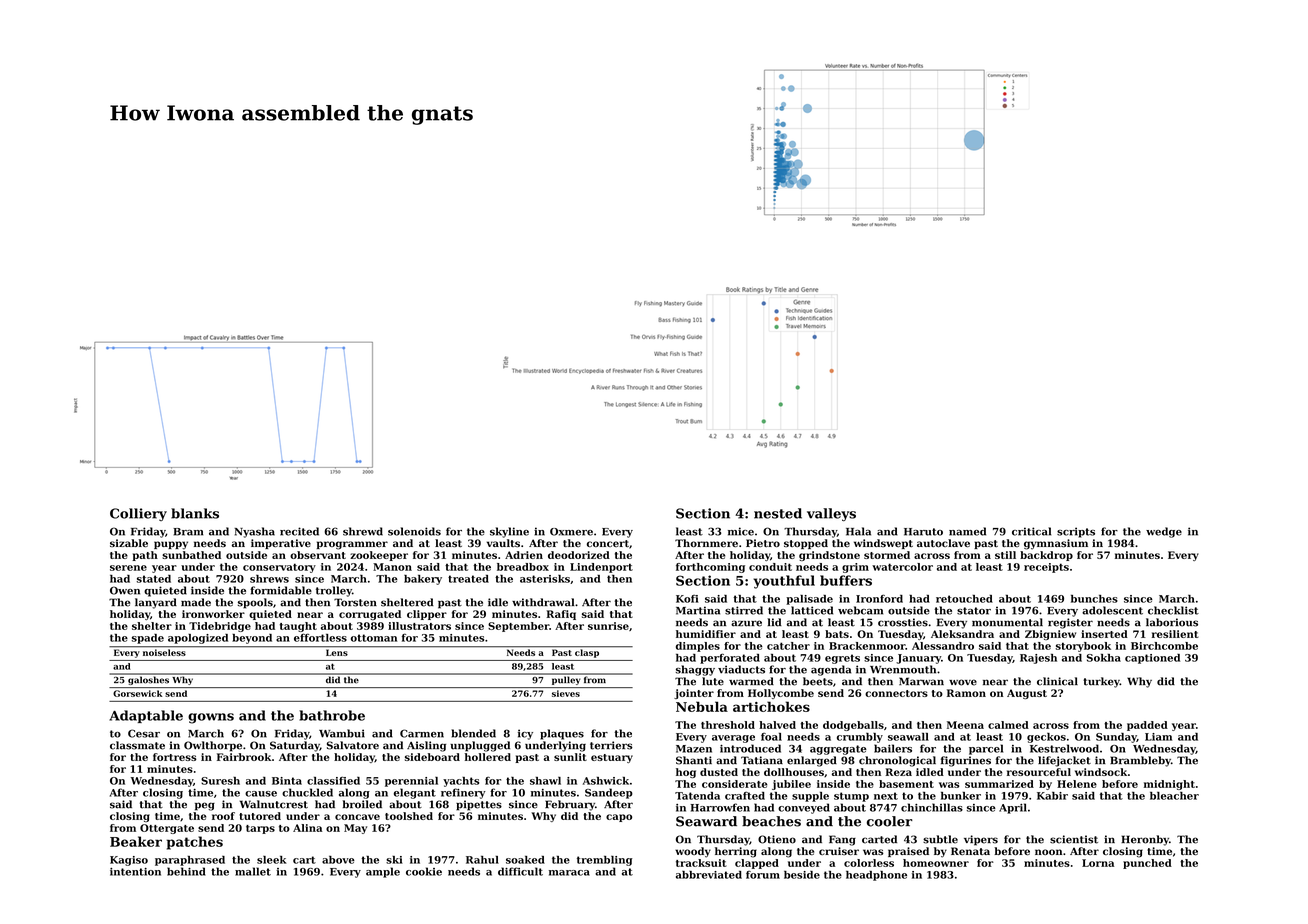 The image size is (1308, 924). Describe the element at coordinates (1164, 532) in the screenshot. I see `wedge` at that location.
